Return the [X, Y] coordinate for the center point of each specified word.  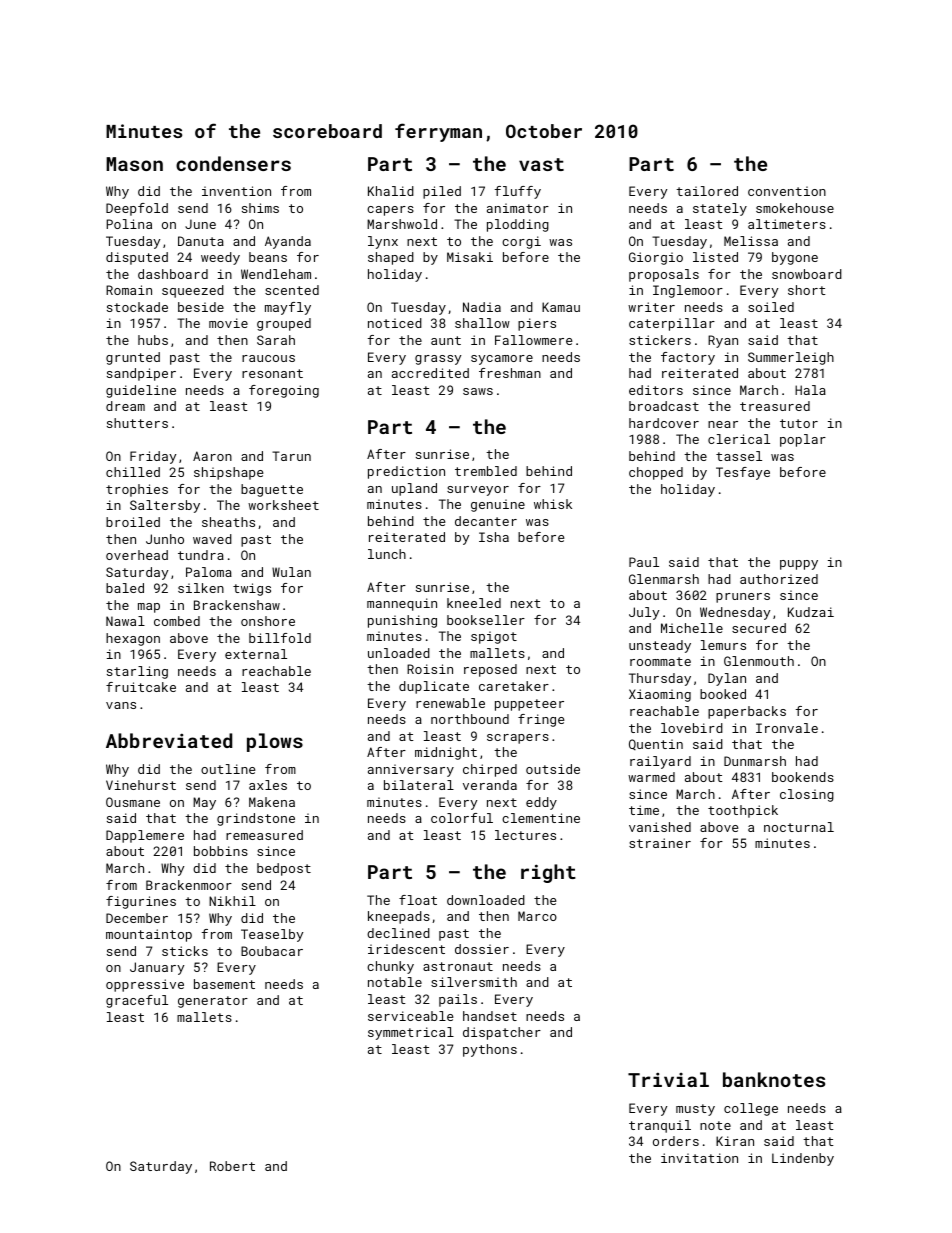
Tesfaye [743, 473]
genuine [498, 505]
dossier [482, 949]
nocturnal [799, 827]
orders [676, 1141]
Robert [232, 1166]
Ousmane [133, 802]
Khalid [391, 191]
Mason [134, 164]
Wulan [291, 572]
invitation [699, 1158]
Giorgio [656, 258]
